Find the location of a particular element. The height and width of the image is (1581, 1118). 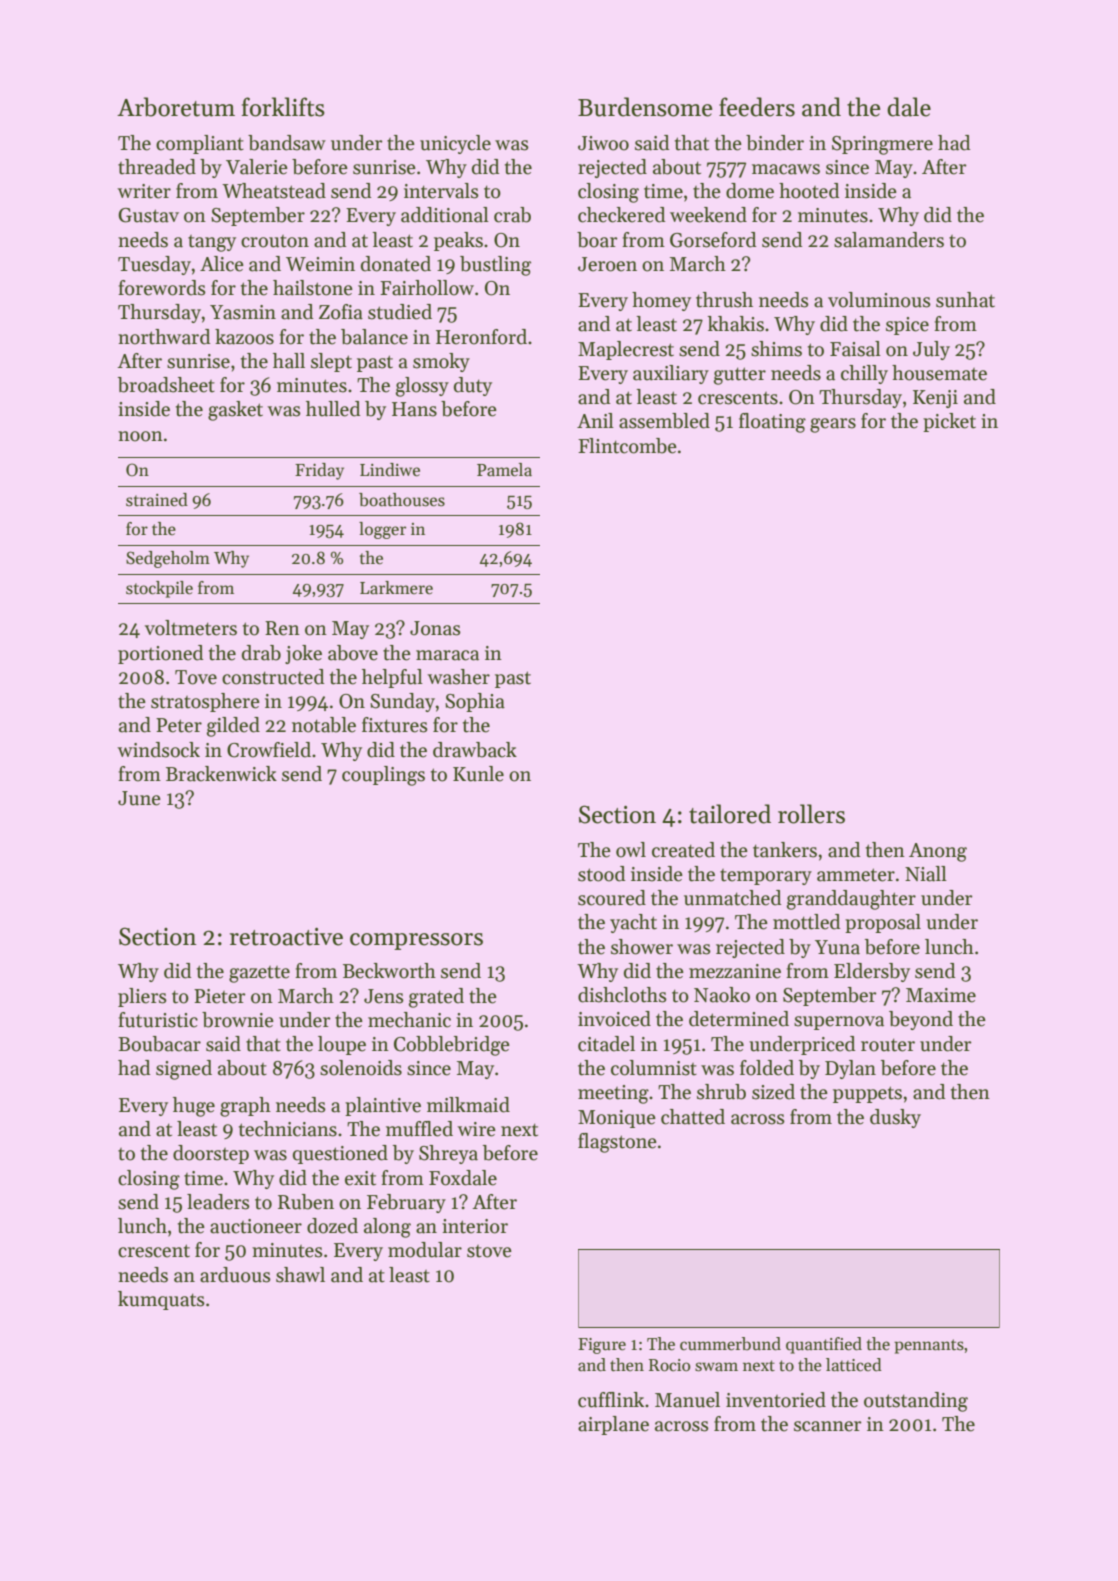

citadel is located at coordinates (606, 1044).
